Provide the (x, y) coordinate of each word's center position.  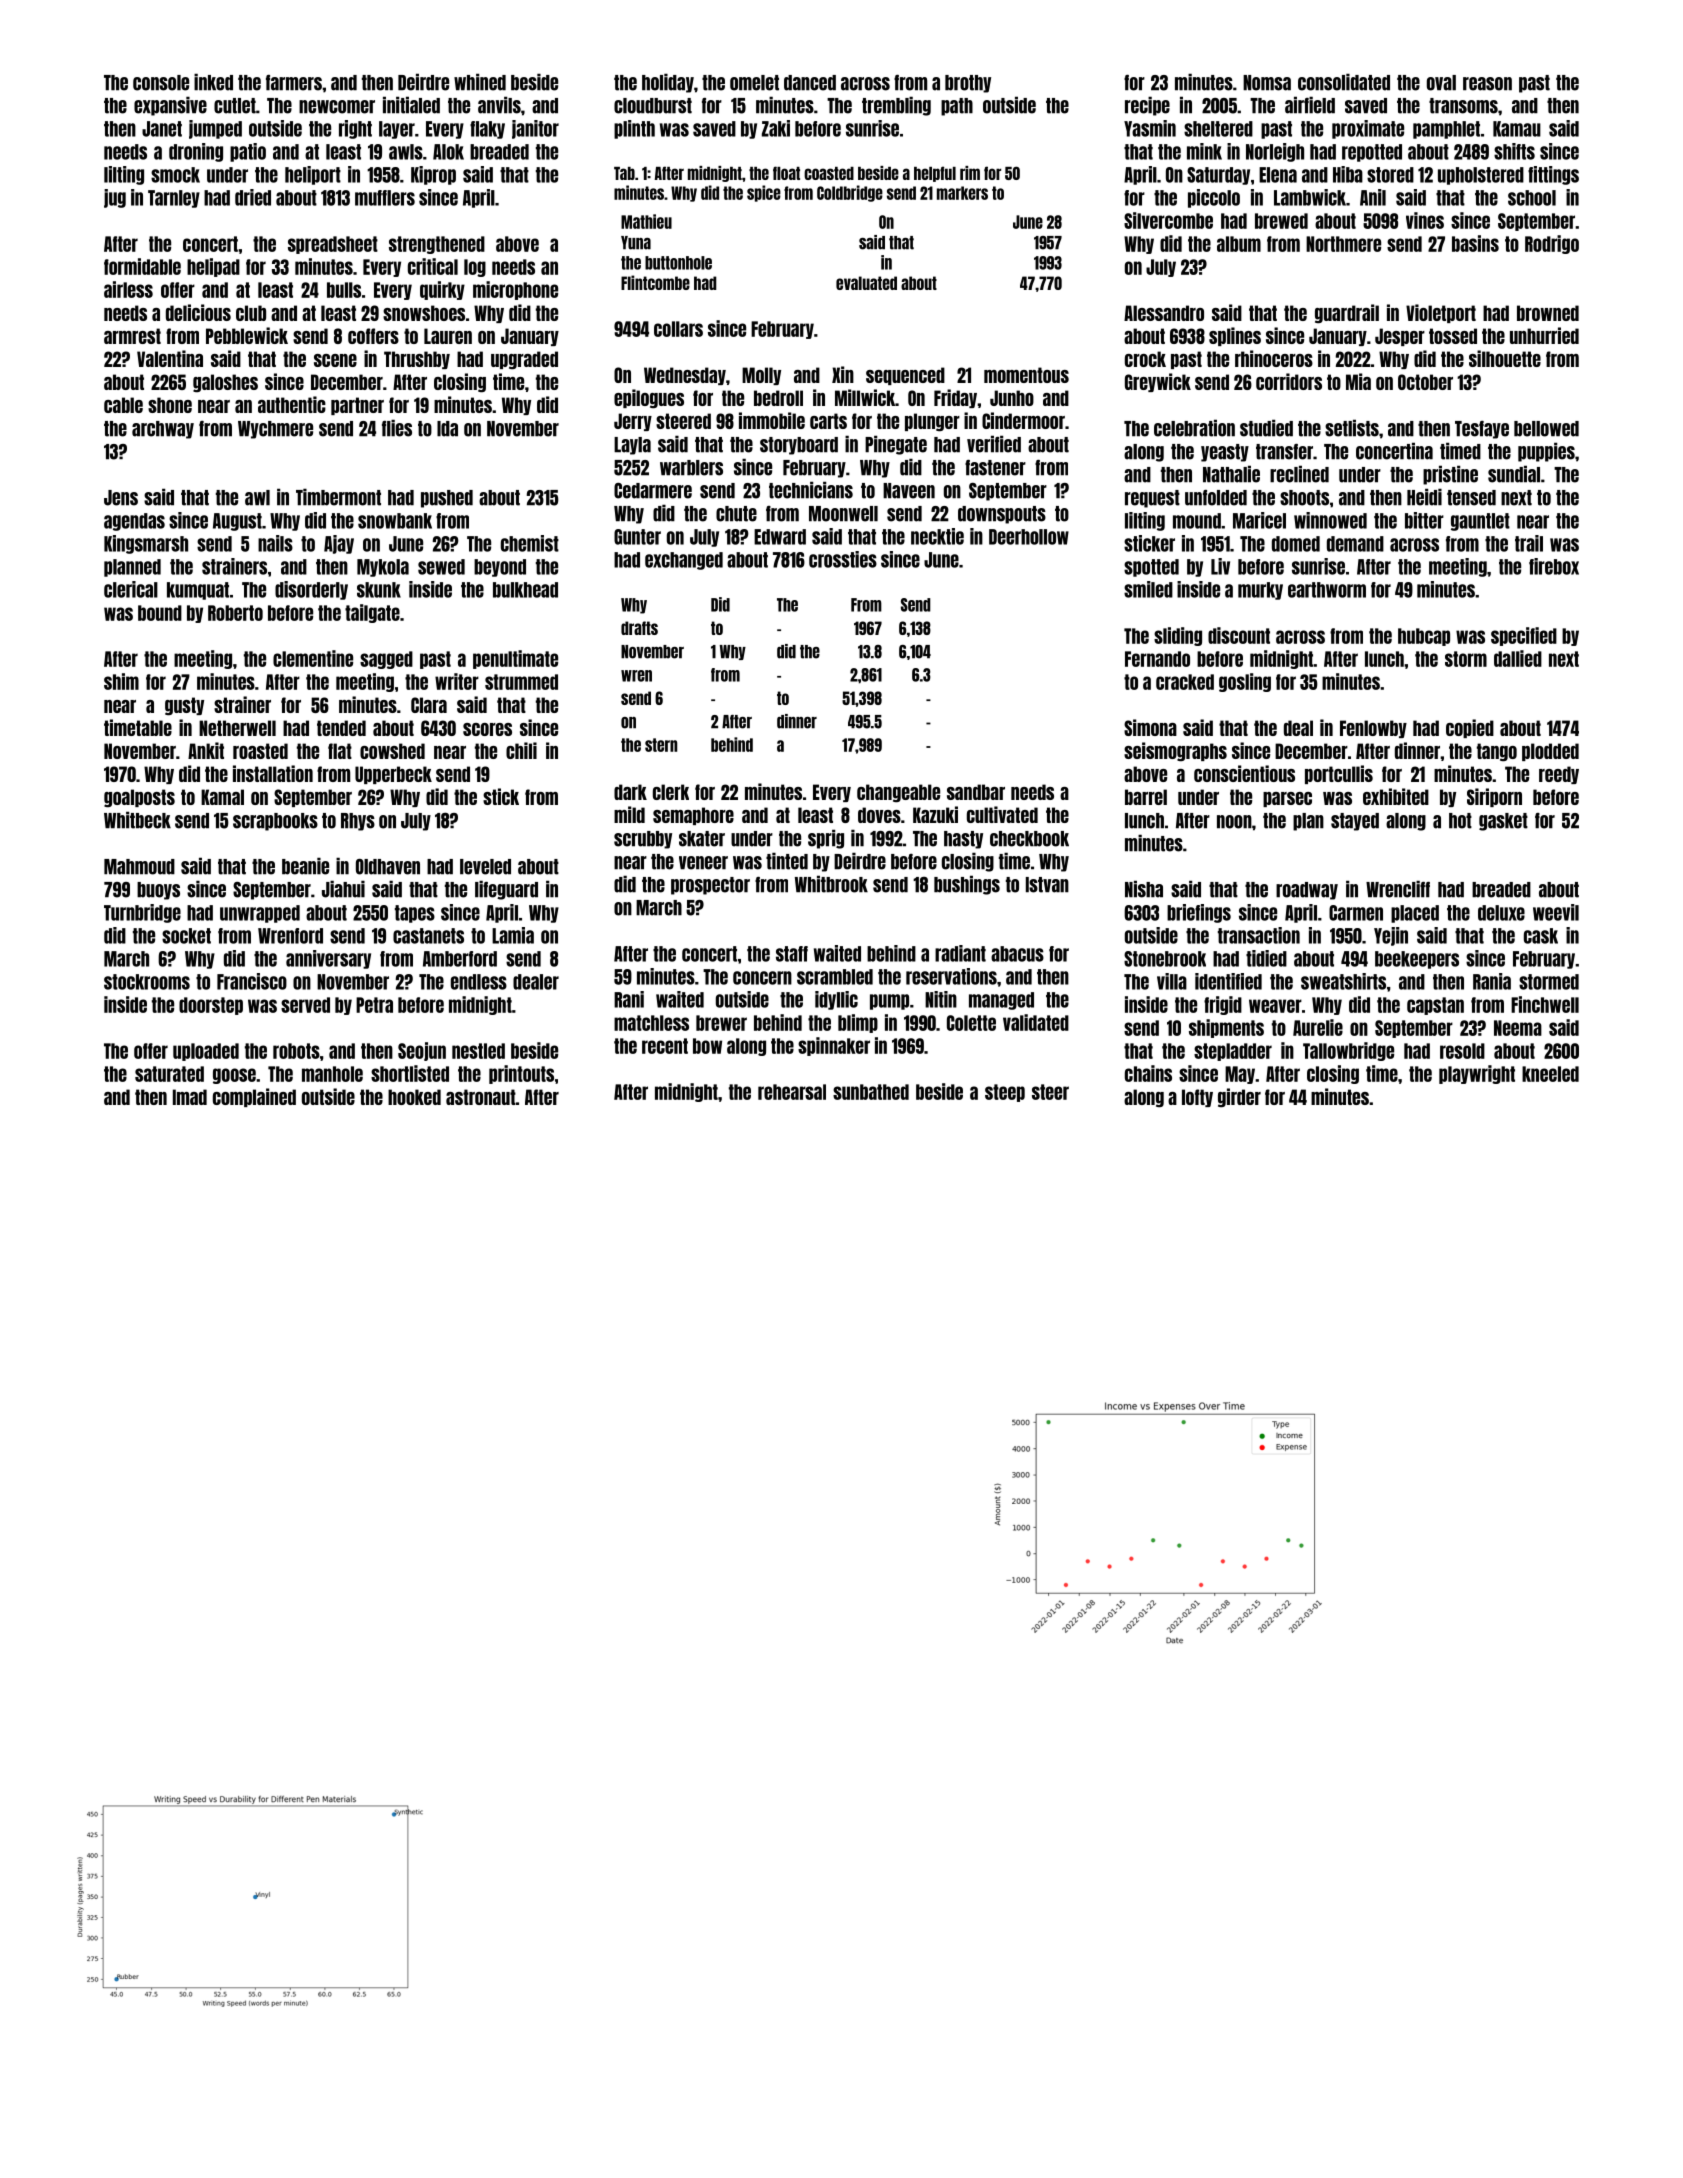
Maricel (1259, 520)
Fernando (1157, 659)
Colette (971, 1023)
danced (810, 83)
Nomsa (1267, 83)
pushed (447, 499)
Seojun (422, 1051)
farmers (294, 83)
